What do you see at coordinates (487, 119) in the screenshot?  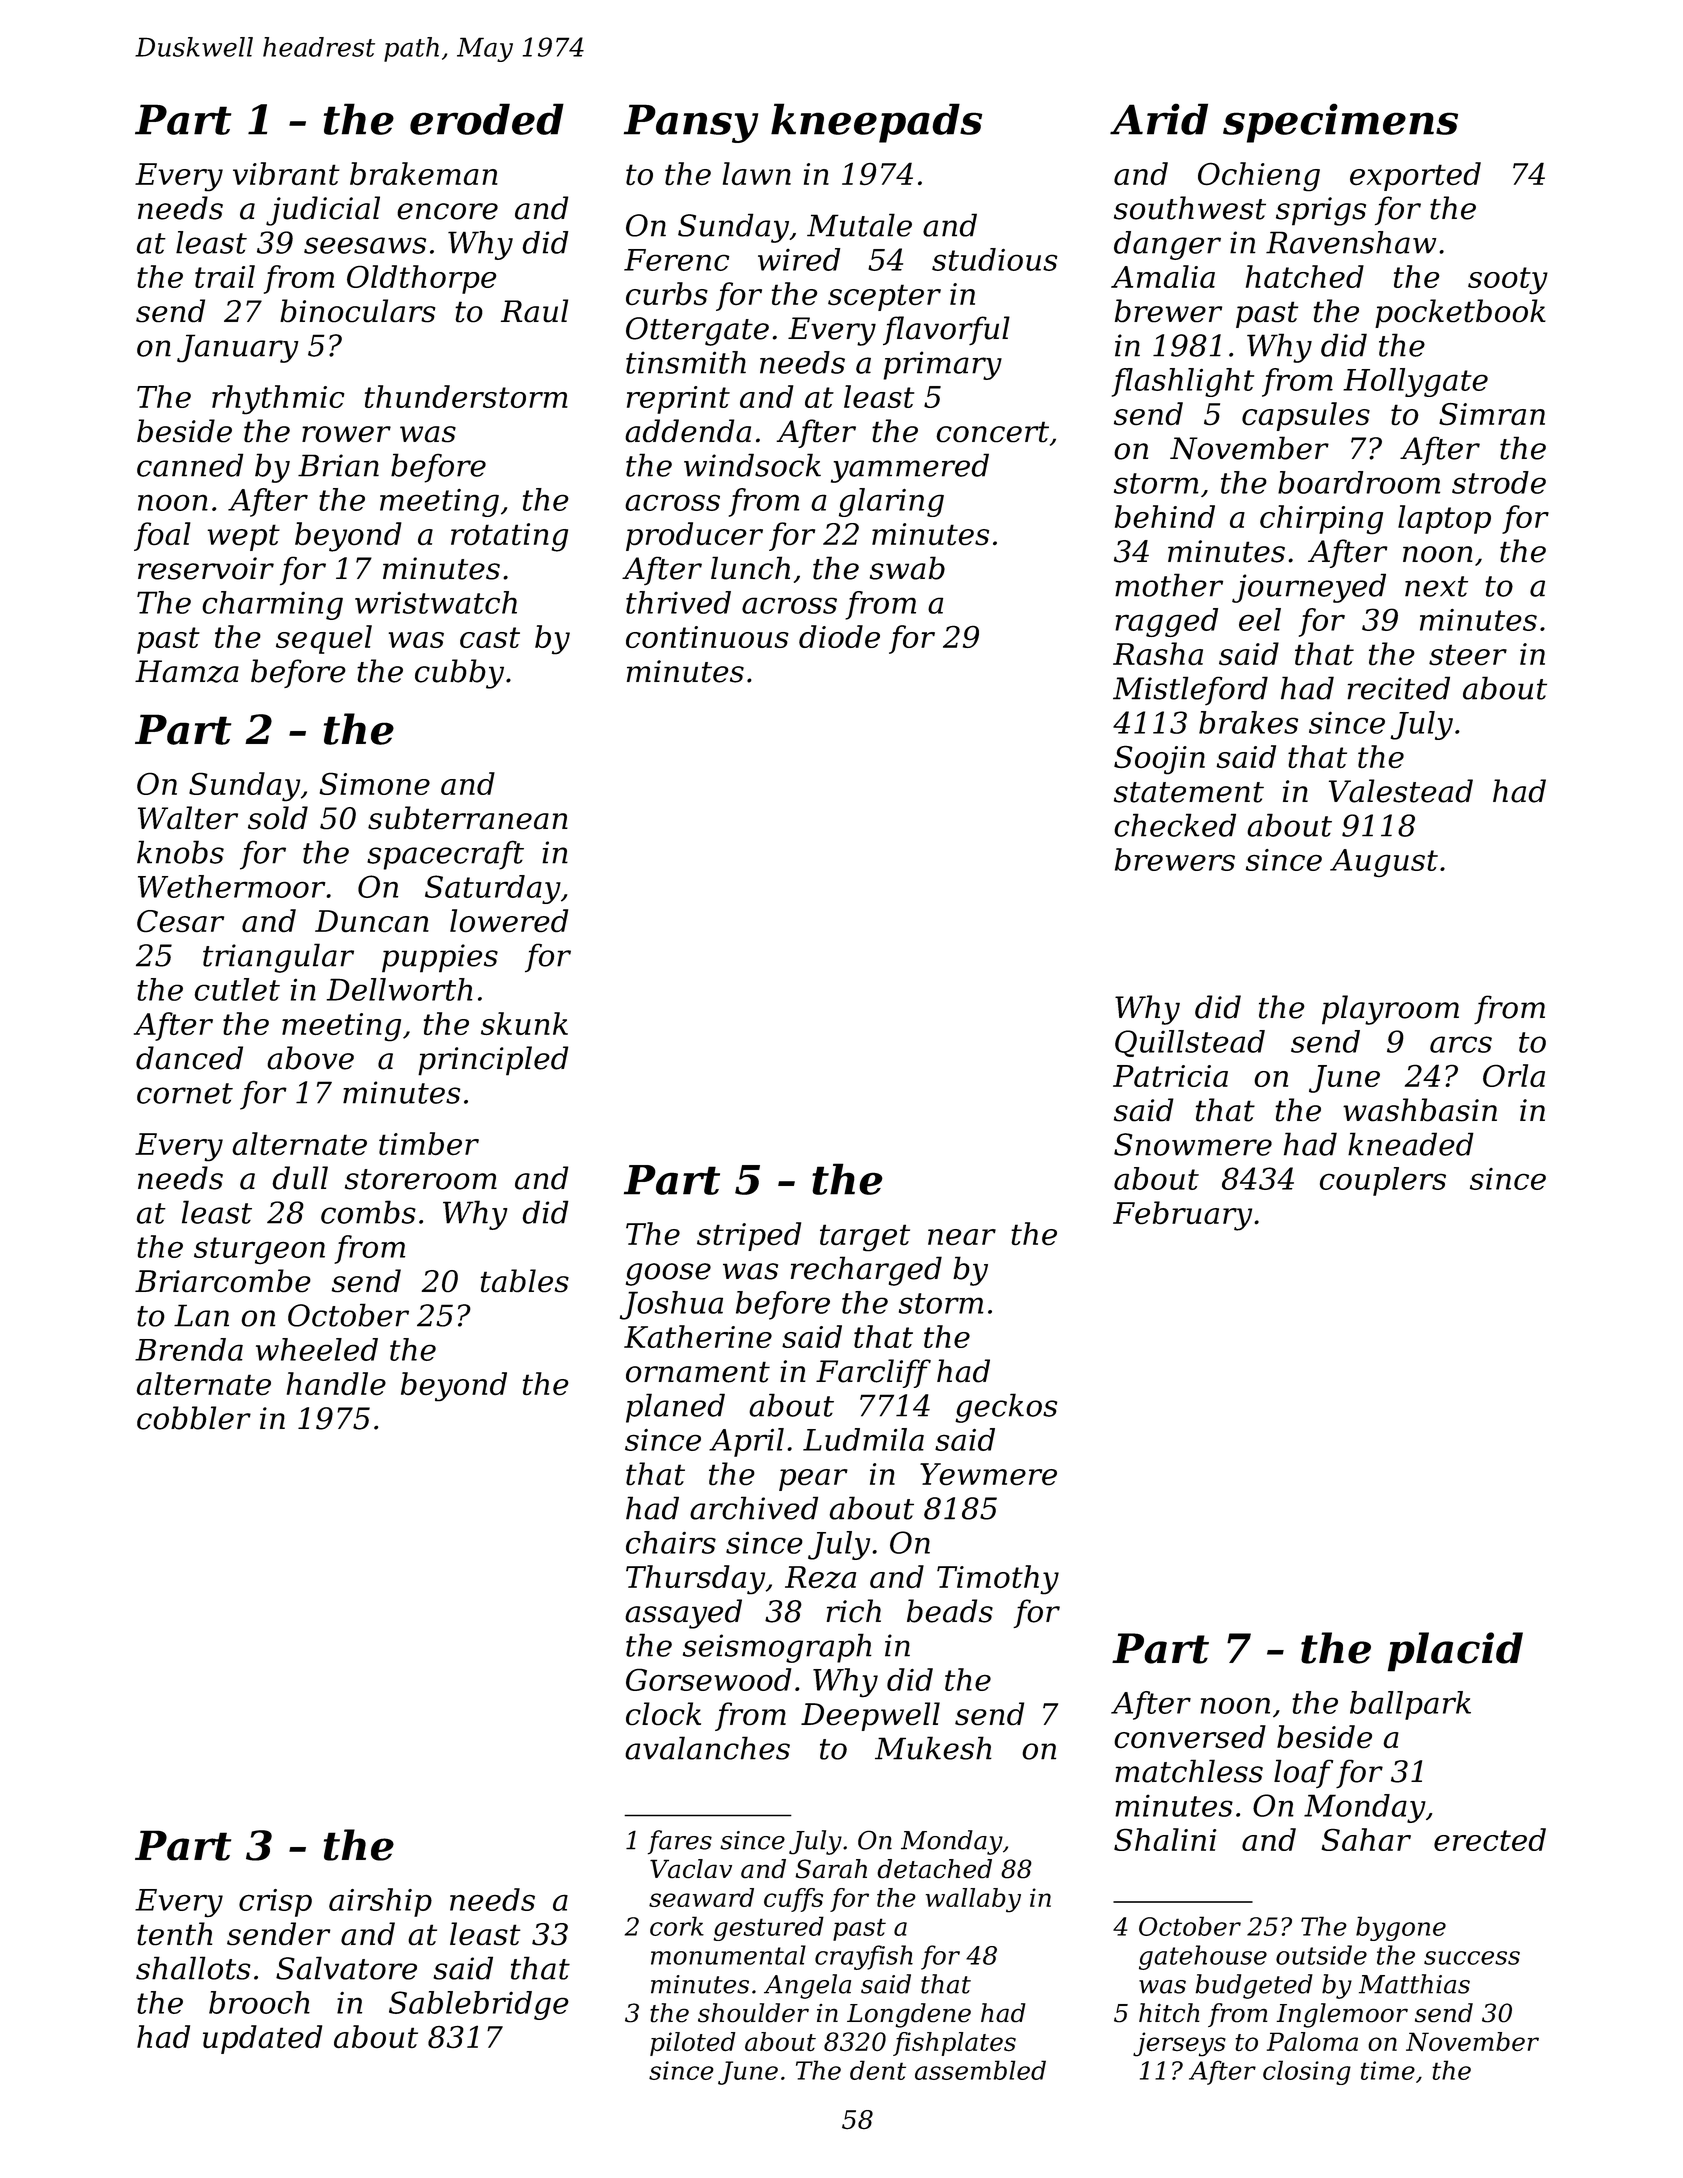 I see `eroded` at bounding box center [487, 119].
